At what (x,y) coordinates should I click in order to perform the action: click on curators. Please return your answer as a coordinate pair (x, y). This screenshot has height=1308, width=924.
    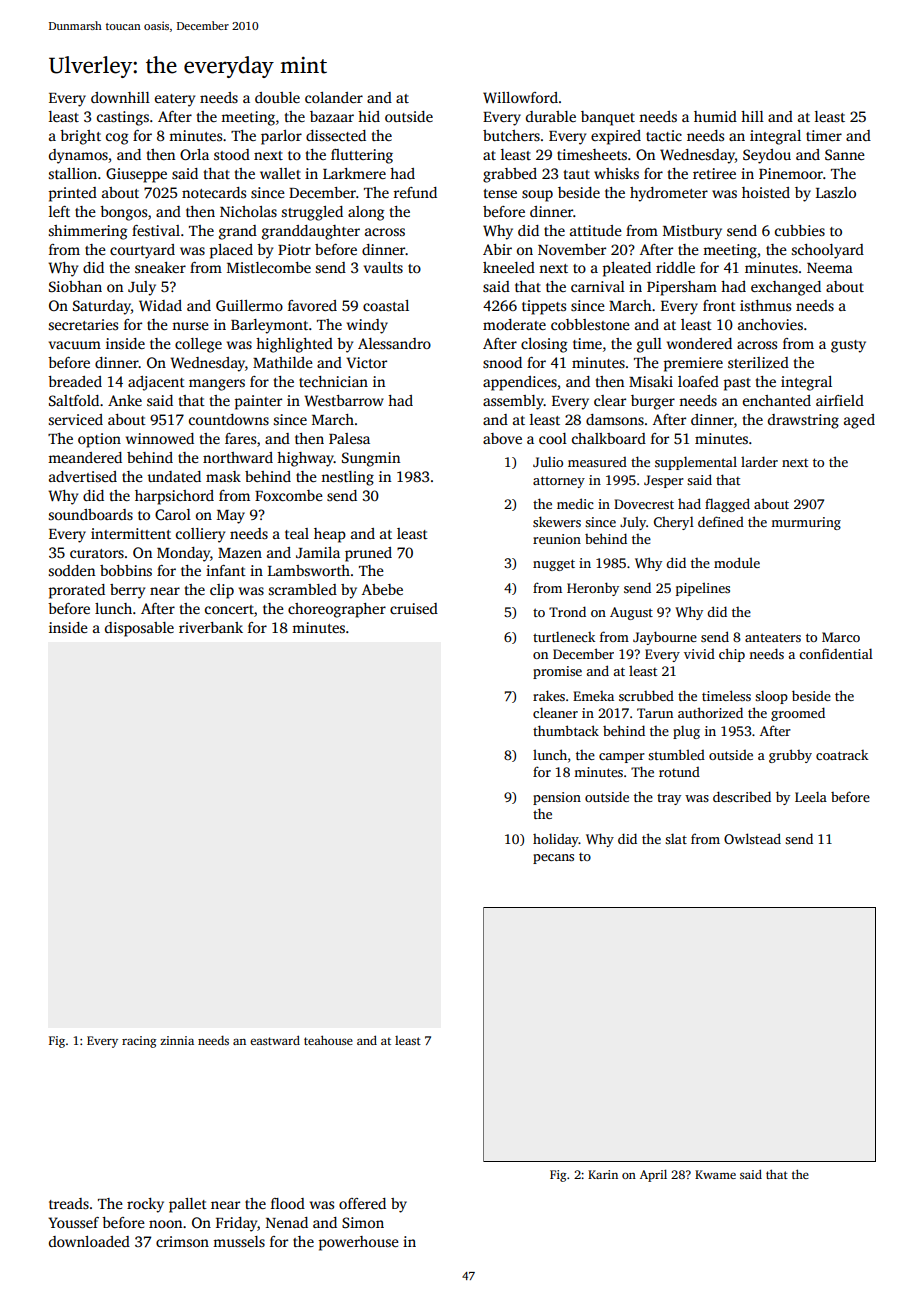
    Looking at the image, I should click on (97, 553).
